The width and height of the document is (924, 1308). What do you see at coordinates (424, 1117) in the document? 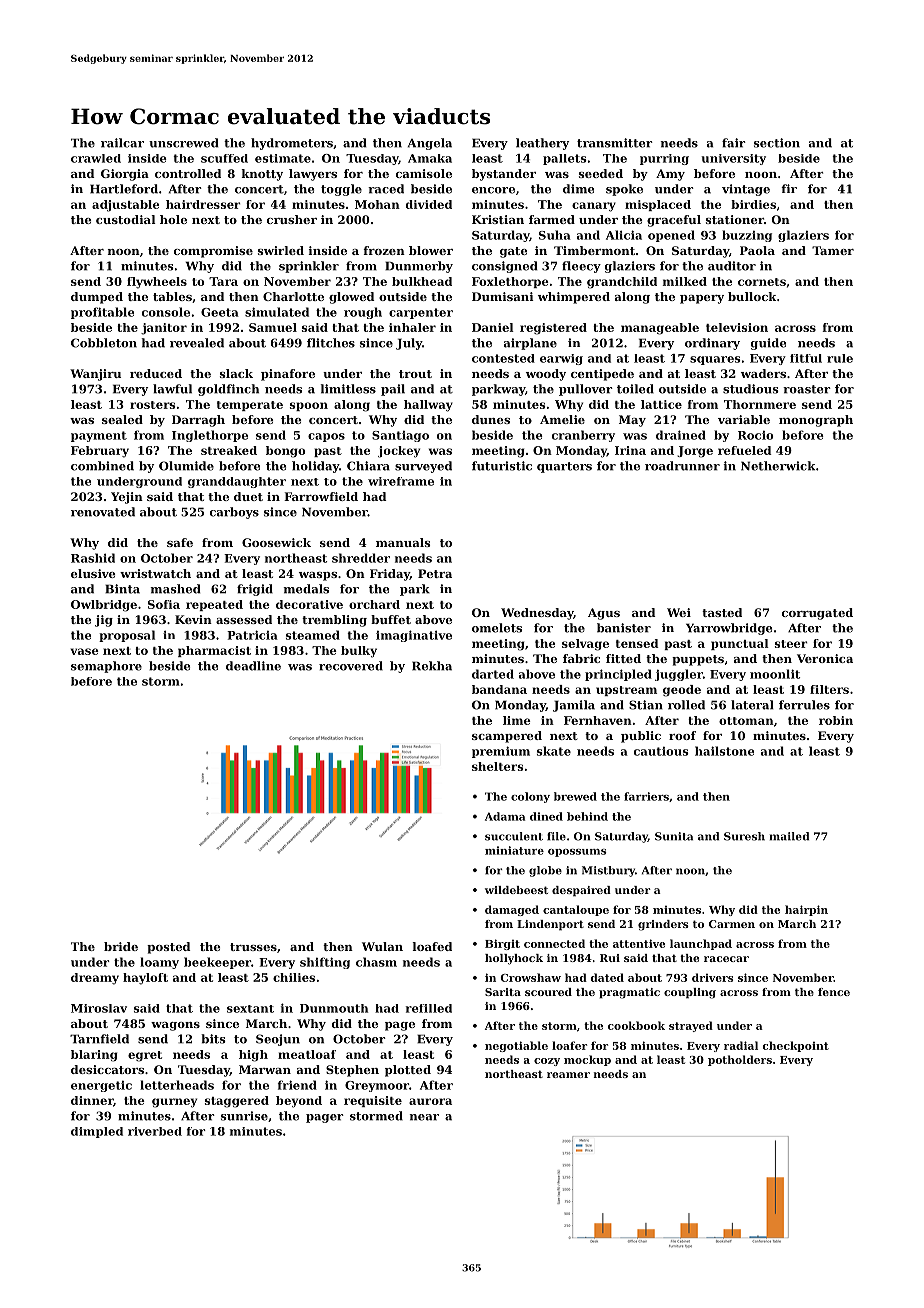
I see `near` at bounding box center [424, 1117].
